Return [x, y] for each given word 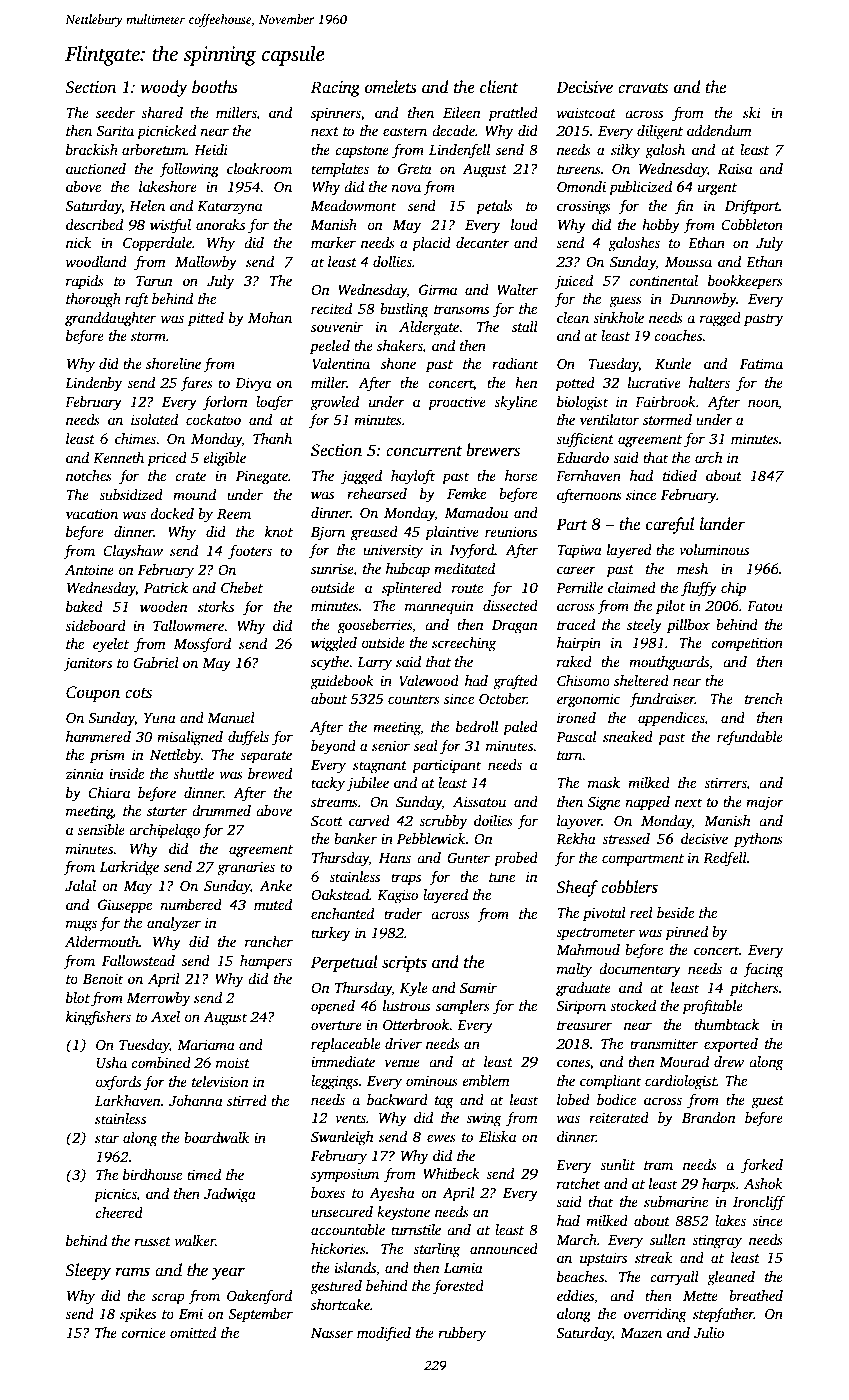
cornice [143, 1332]
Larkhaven [128, 1100]
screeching [464, 644]
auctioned [96, 168]
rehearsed [377, 493]
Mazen [641, 1333]
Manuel [231, 717]
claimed [632, 587]
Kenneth [118, 457]
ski [752, 112]
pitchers [754, 989]
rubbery [462, 1334]
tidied [680, 475]
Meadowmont [353, 205]
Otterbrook [416, 1024]
